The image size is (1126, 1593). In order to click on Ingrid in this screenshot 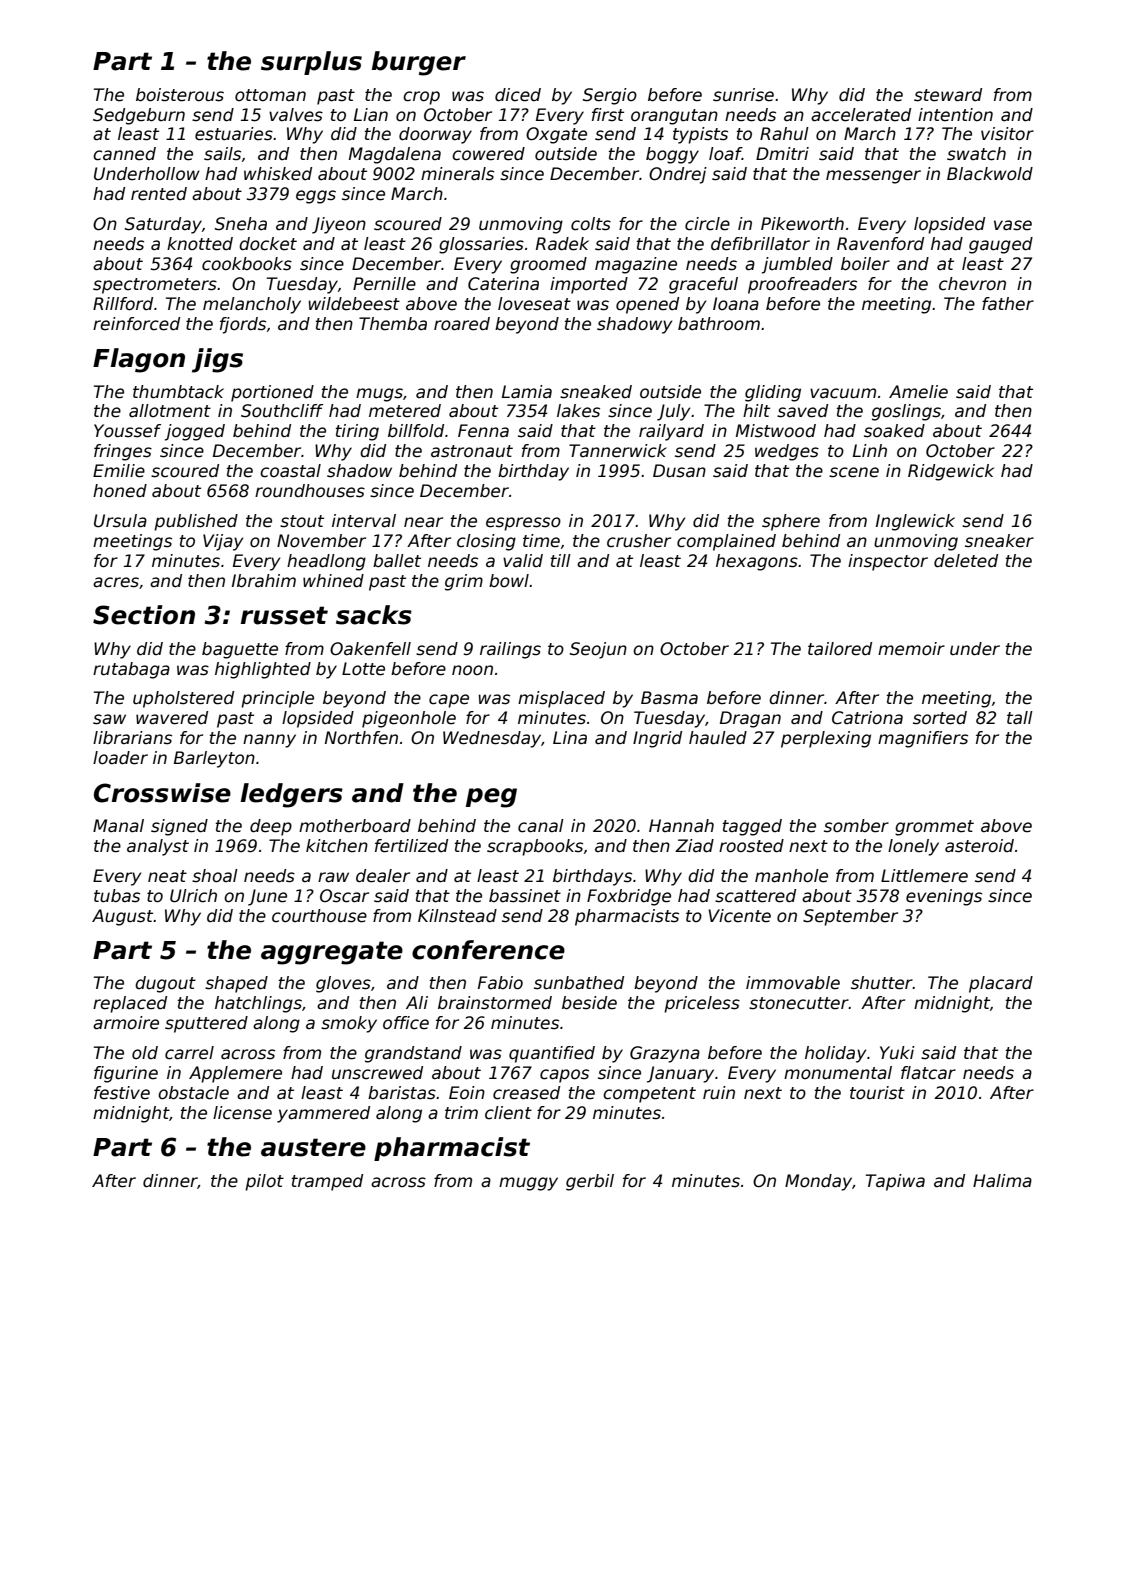, I will do `click(657, 739)`.
